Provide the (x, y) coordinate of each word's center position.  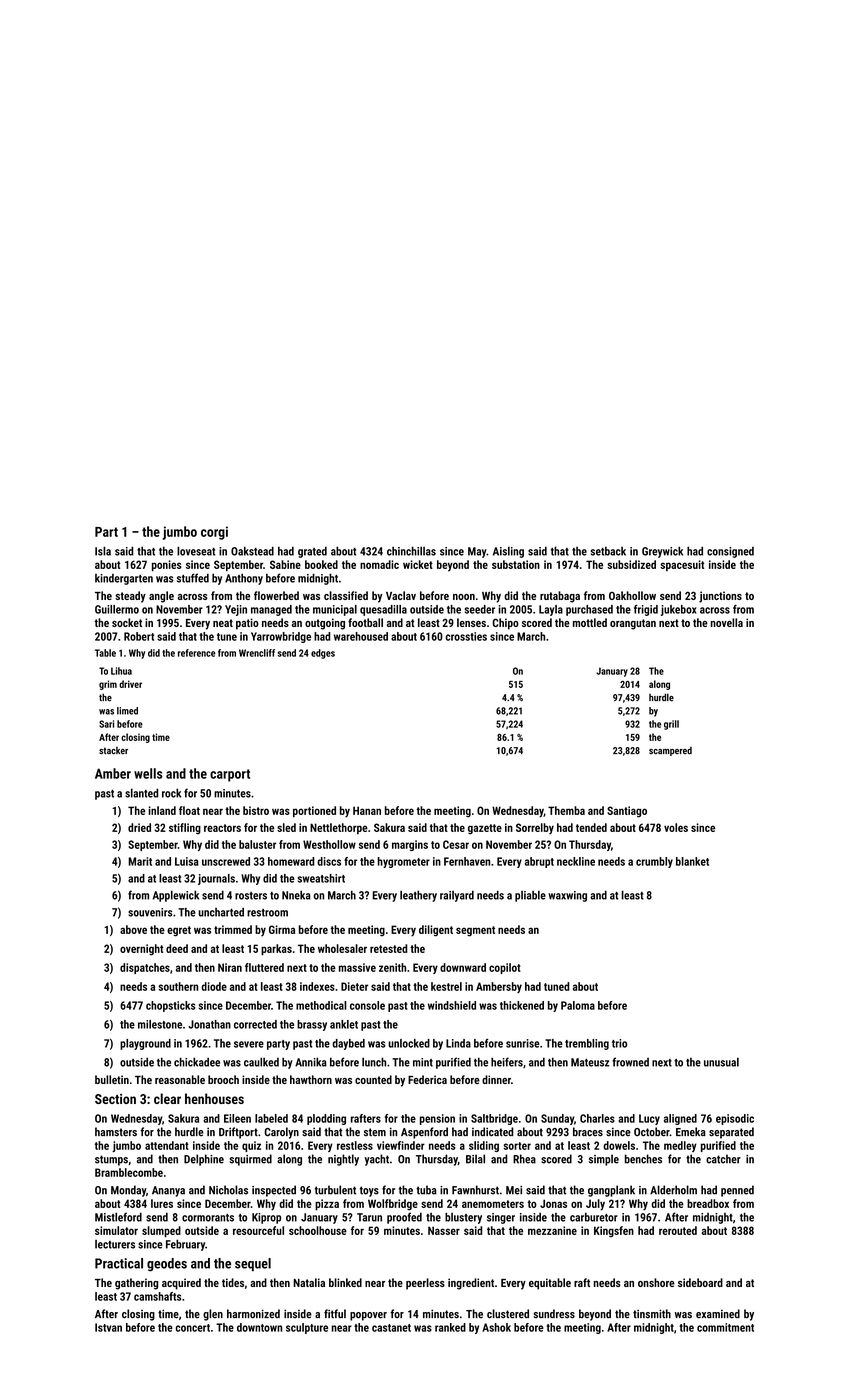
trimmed (233, 929)
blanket (692, 861)
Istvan (108, 1327)
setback (608, 551)
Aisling (508, 552)
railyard (457, 896)
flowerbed (276, 595)
